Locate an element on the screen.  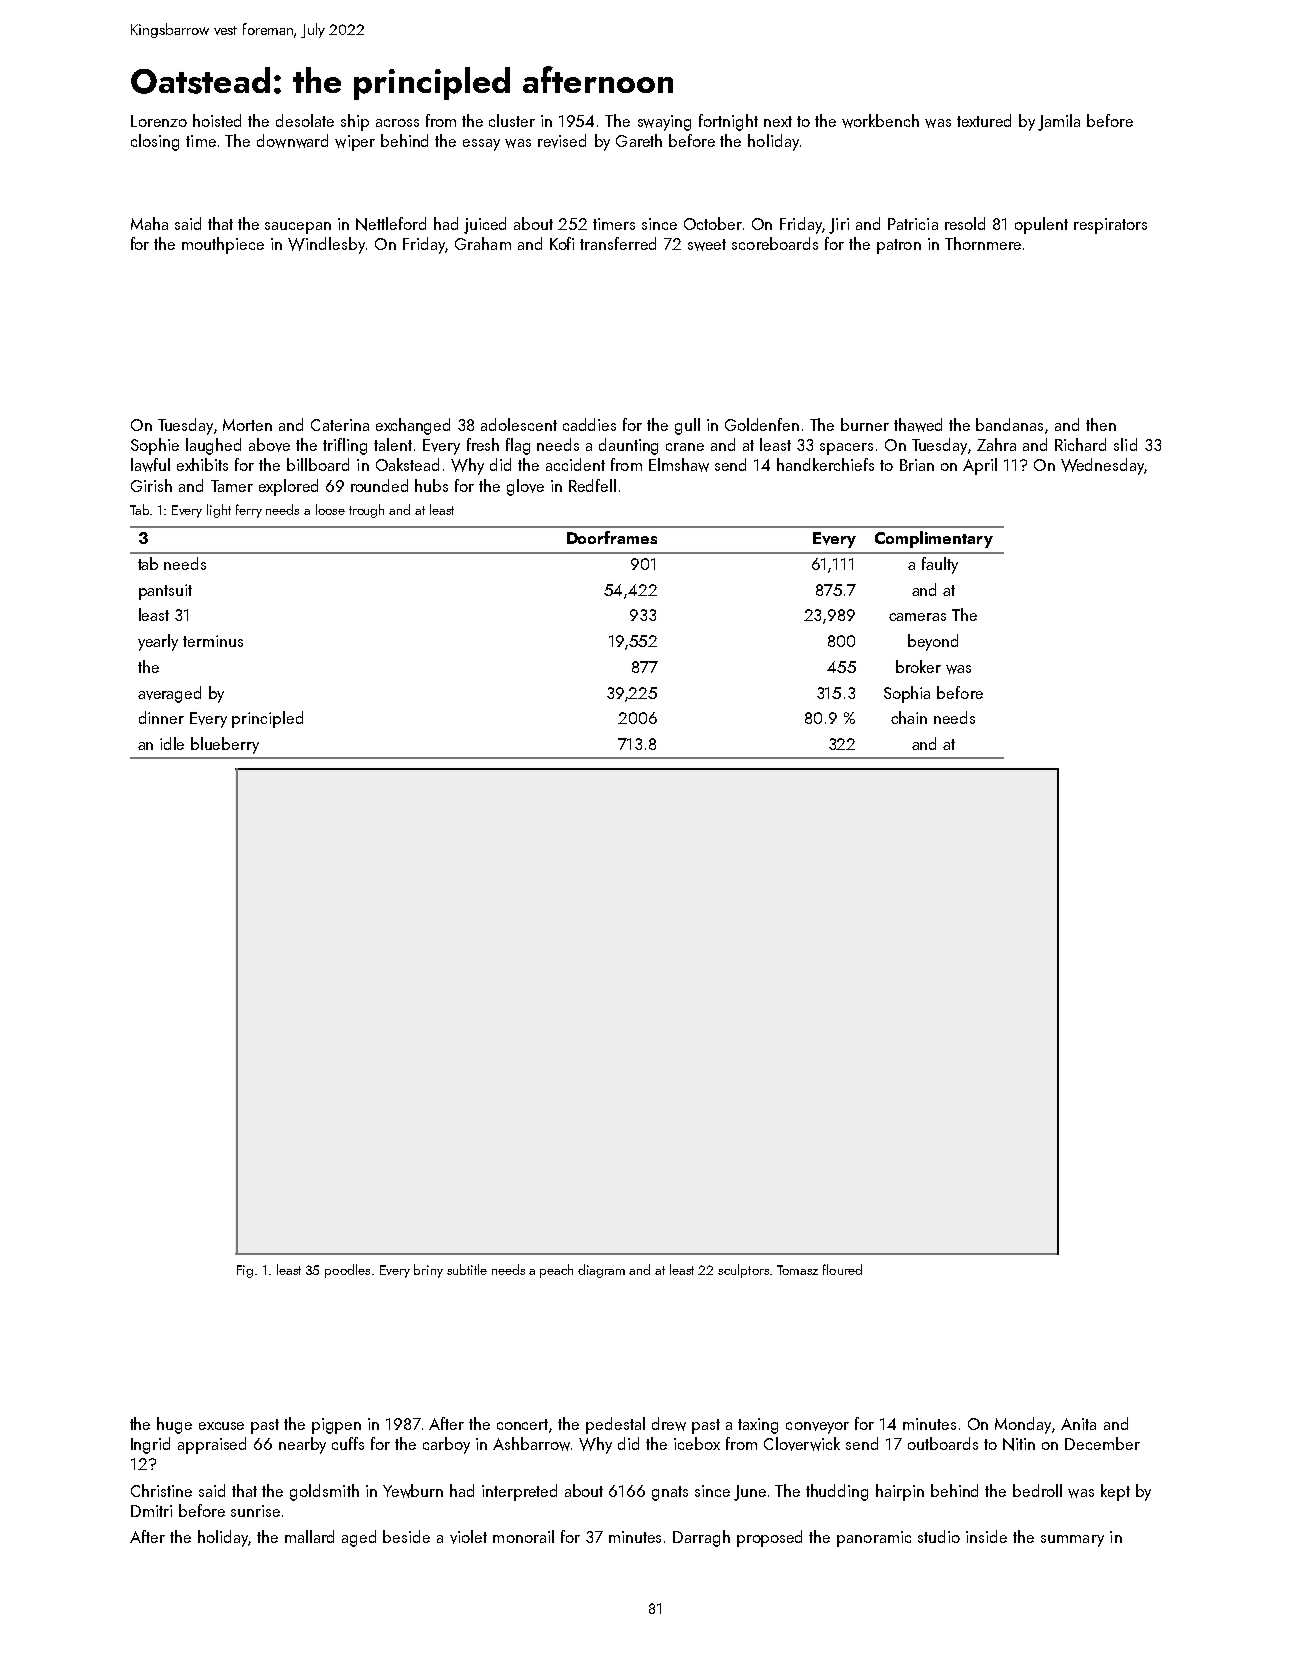
chain is located at coordinates (909, 717).
